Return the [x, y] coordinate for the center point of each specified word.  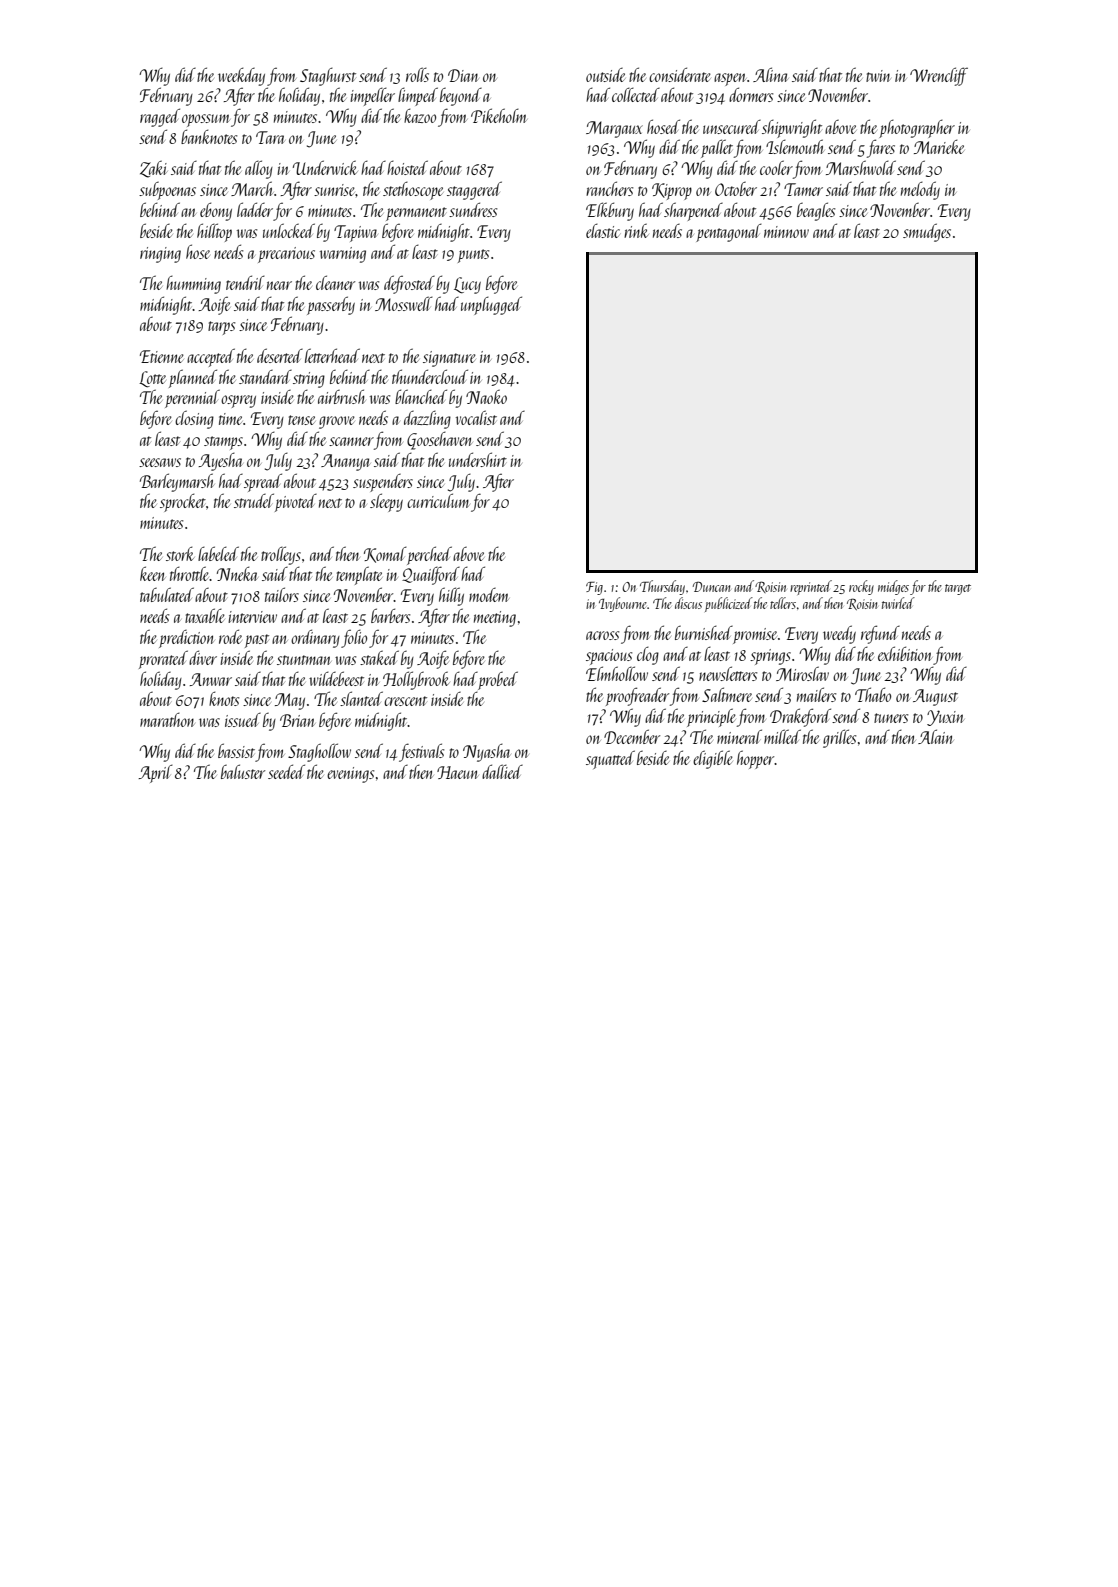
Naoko [486, 397]
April [156, 774]
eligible [713, 759]
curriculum [438, 500]
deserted [280, 355]
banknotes [209, 136]
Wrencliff [939, 76]
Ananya [345, 462]
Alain [936, 736]
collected [636, 95]
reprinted [811, 587]
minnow [786, 232]
